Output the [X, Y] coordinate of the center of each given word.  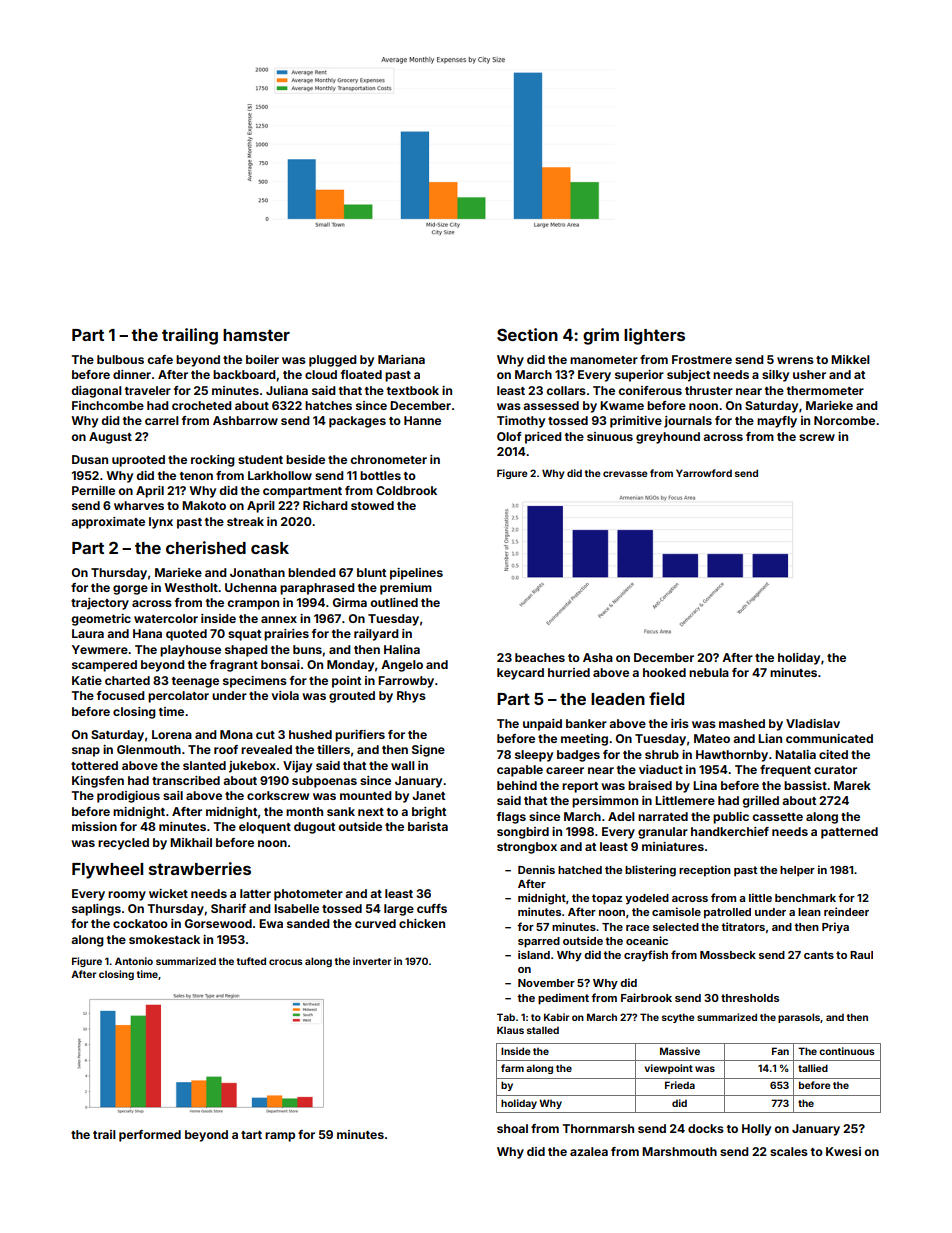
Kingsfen [98, 782]
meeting [584, 740]
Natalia [795, 754]
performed [150, 1136]
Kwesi [843, 1151]
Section [527, 334]
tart [251, 1135]
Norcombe [844, 420]
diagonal [96, 392]
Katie [87, 680]
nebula [709, 672]
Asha [598, 657]
